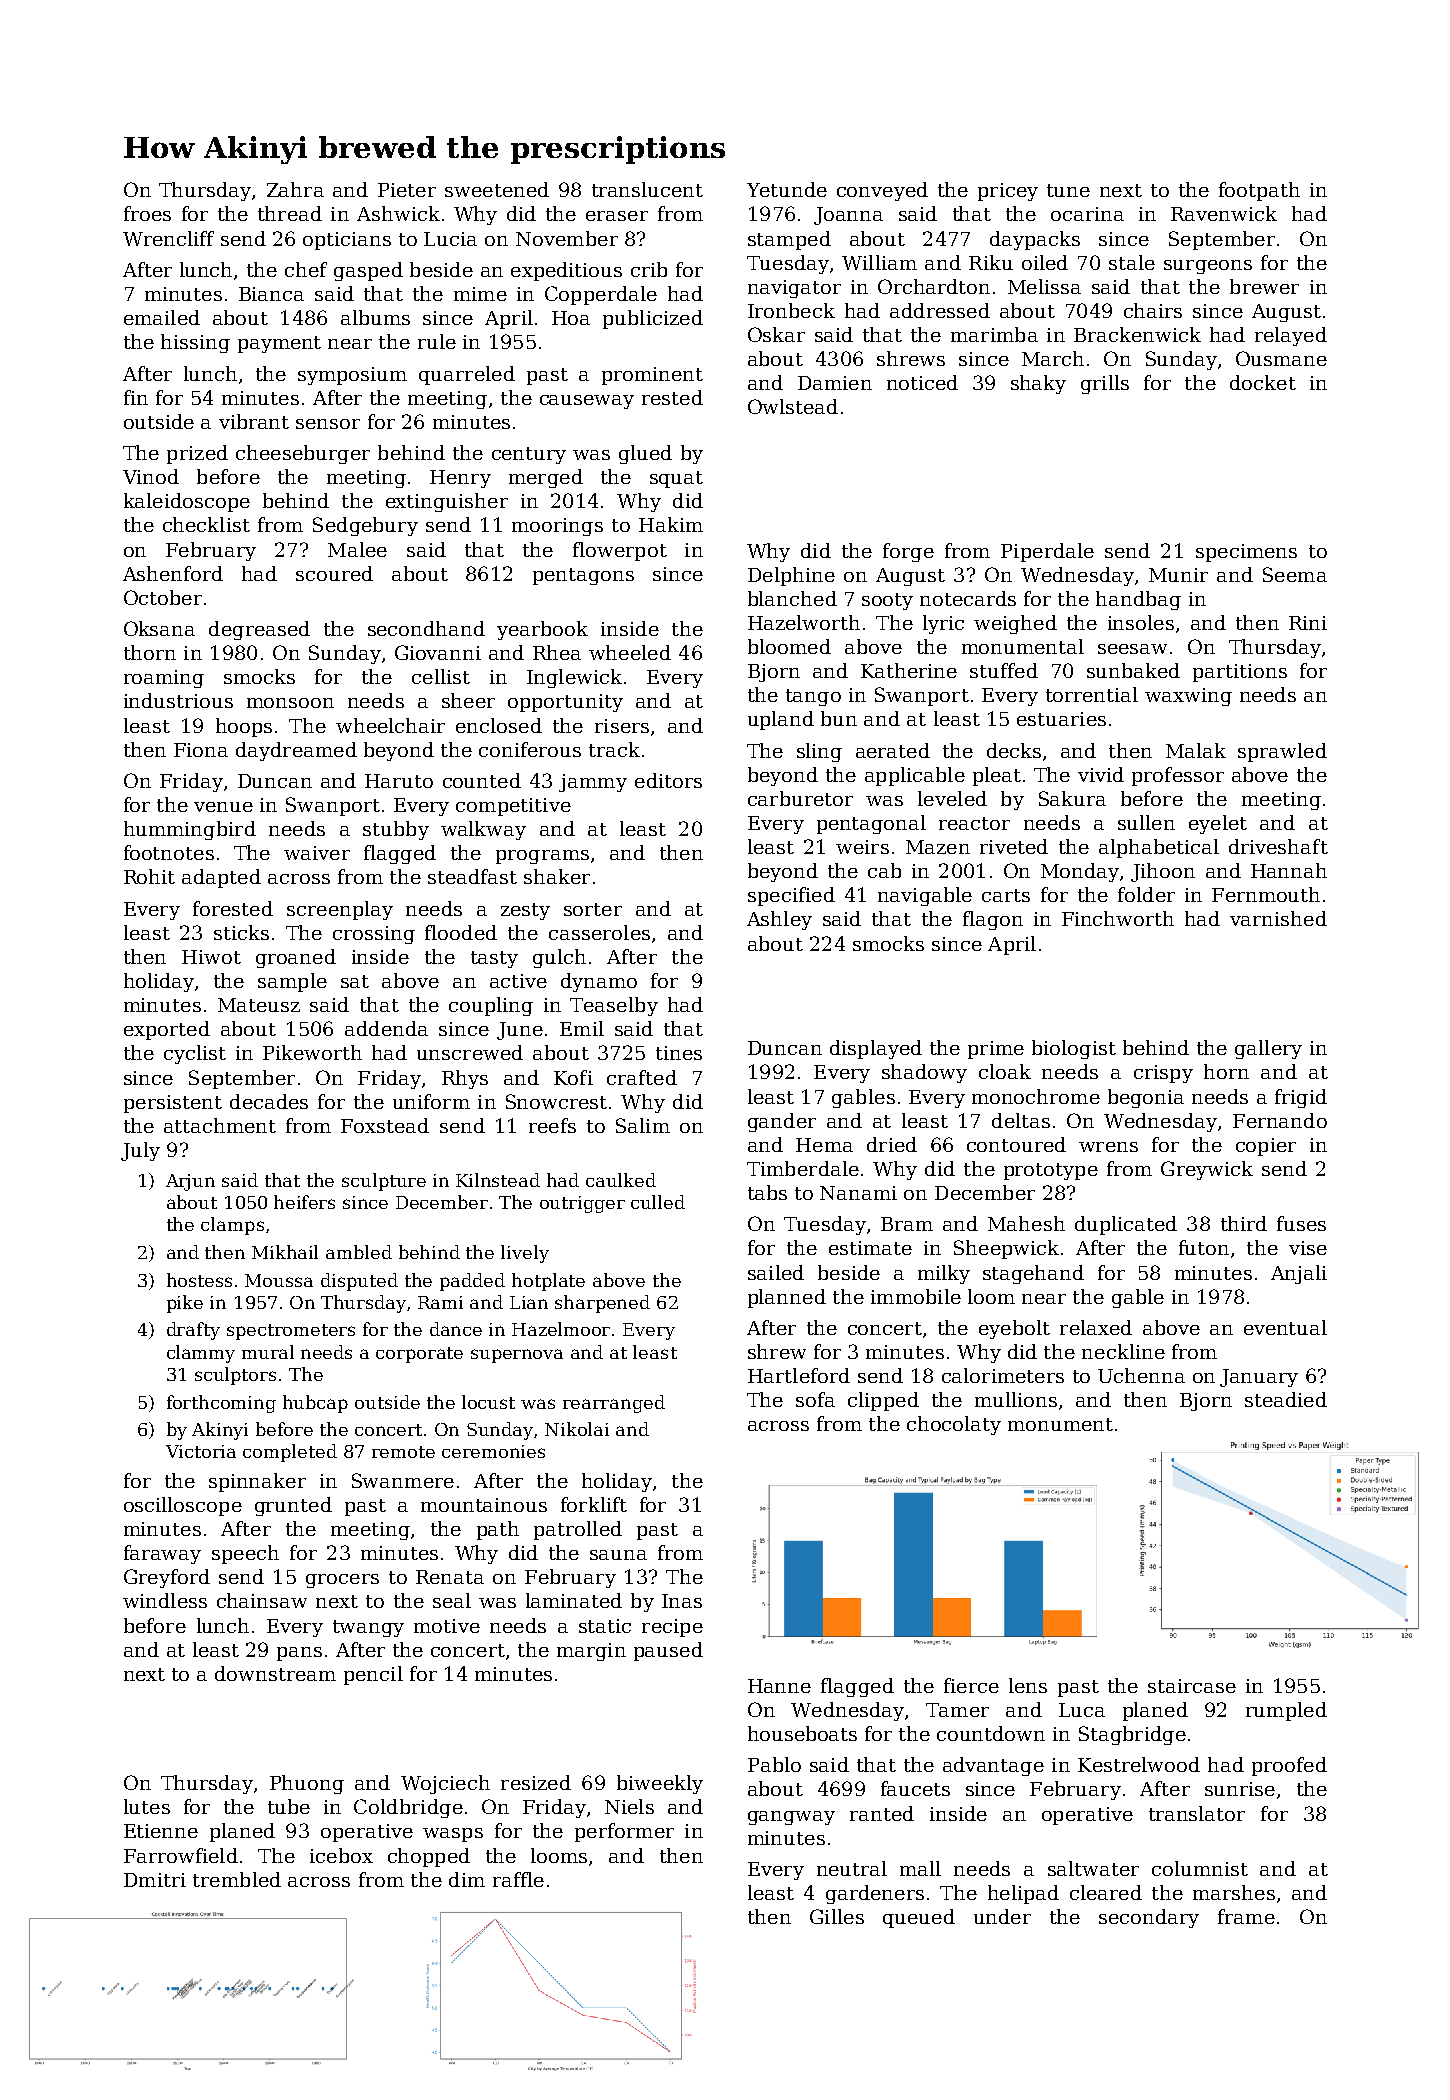 This screenshot has width=1450, height=2100. What do you see at coordinates (1291, 336) in the screenshot?
I see `relayed` at bounding box center [1291, 336].
